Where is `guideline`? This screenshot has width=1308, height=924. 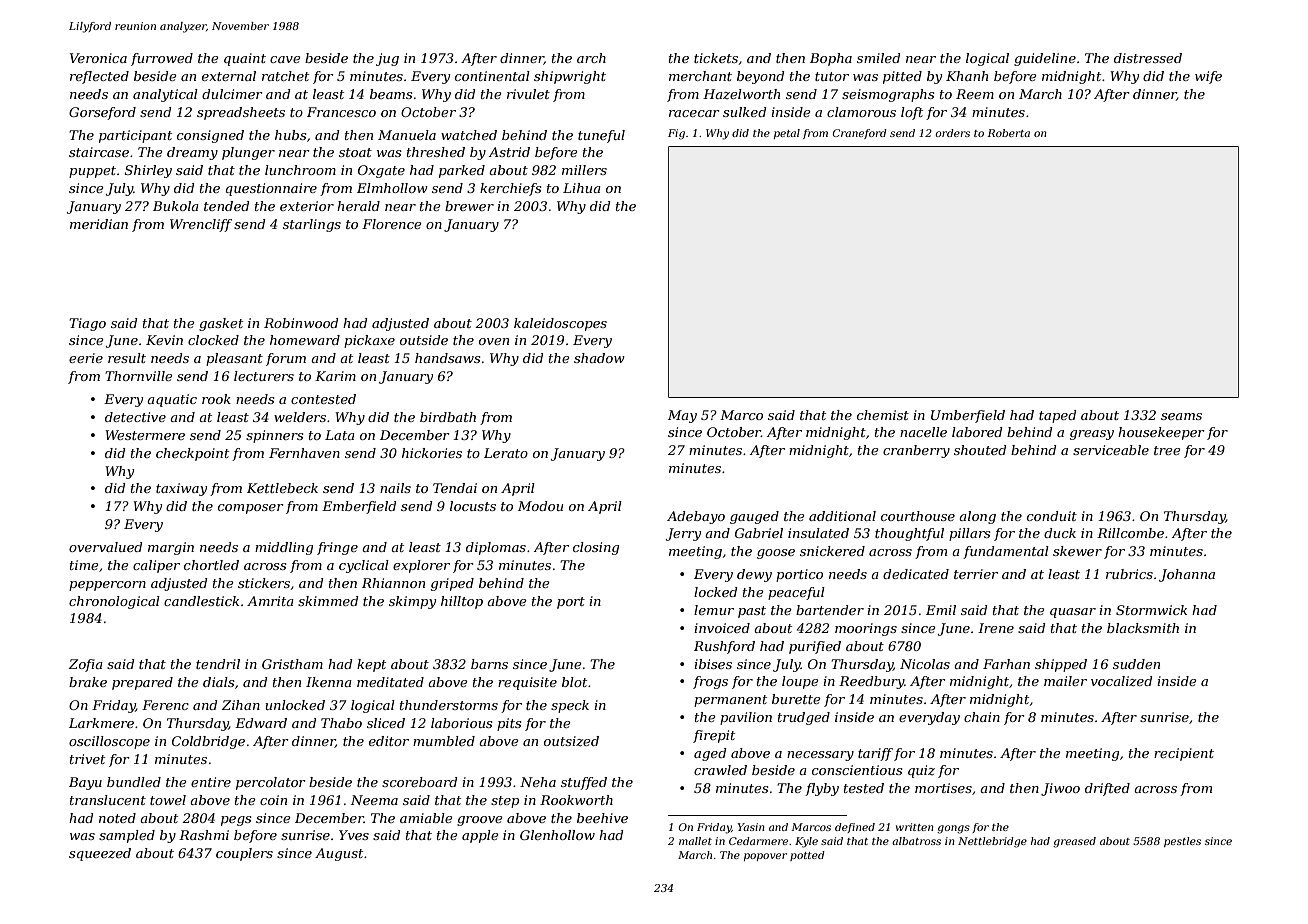
guideline is located at coordinates (1045, 59).
